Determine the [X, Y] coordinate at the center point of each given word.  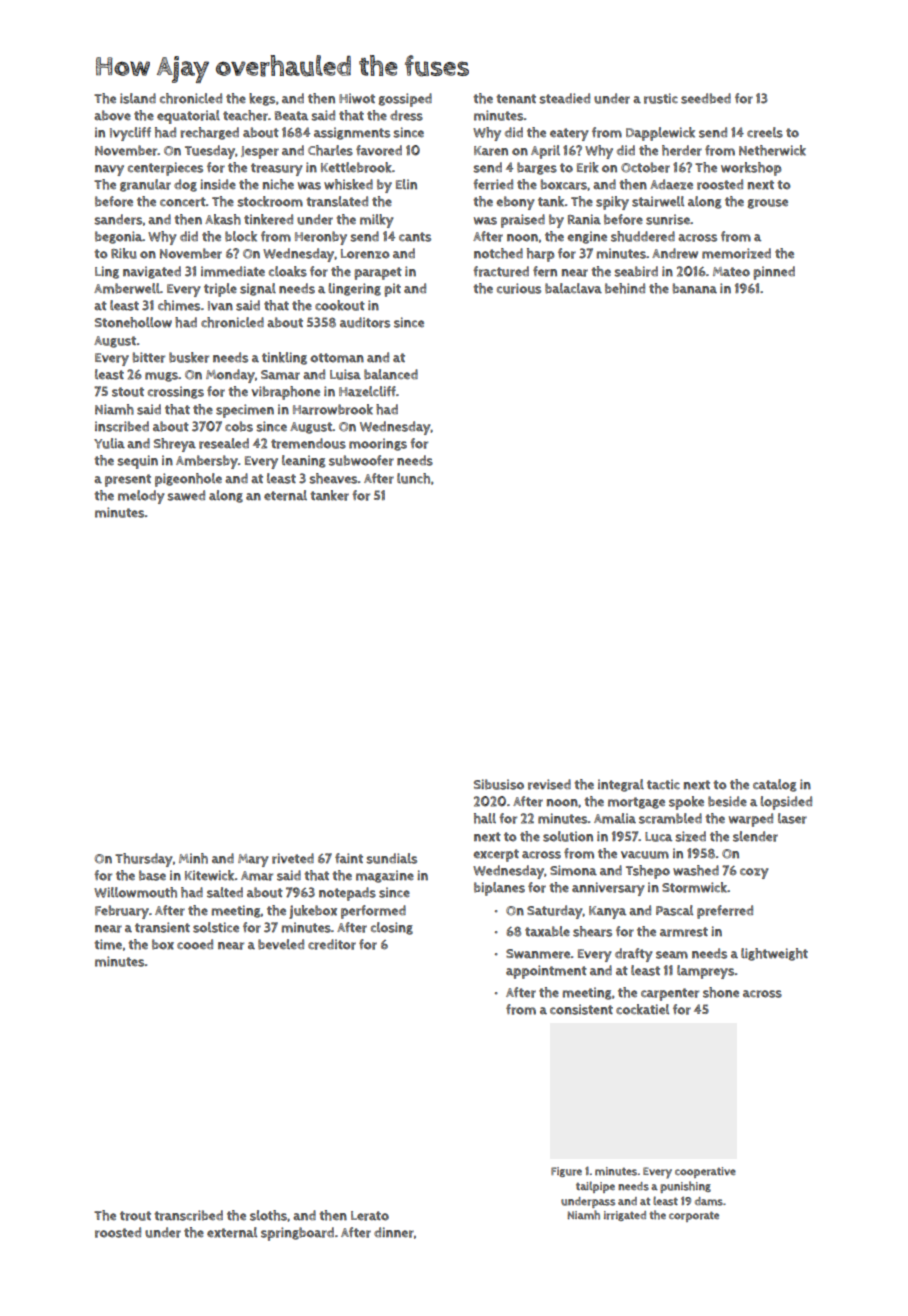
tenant [516, 99]
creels [765, 132]
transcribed [189, 1215]
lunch [413, 478]
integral [621, 785]
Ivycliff [130, 134]
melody [141, 497]
